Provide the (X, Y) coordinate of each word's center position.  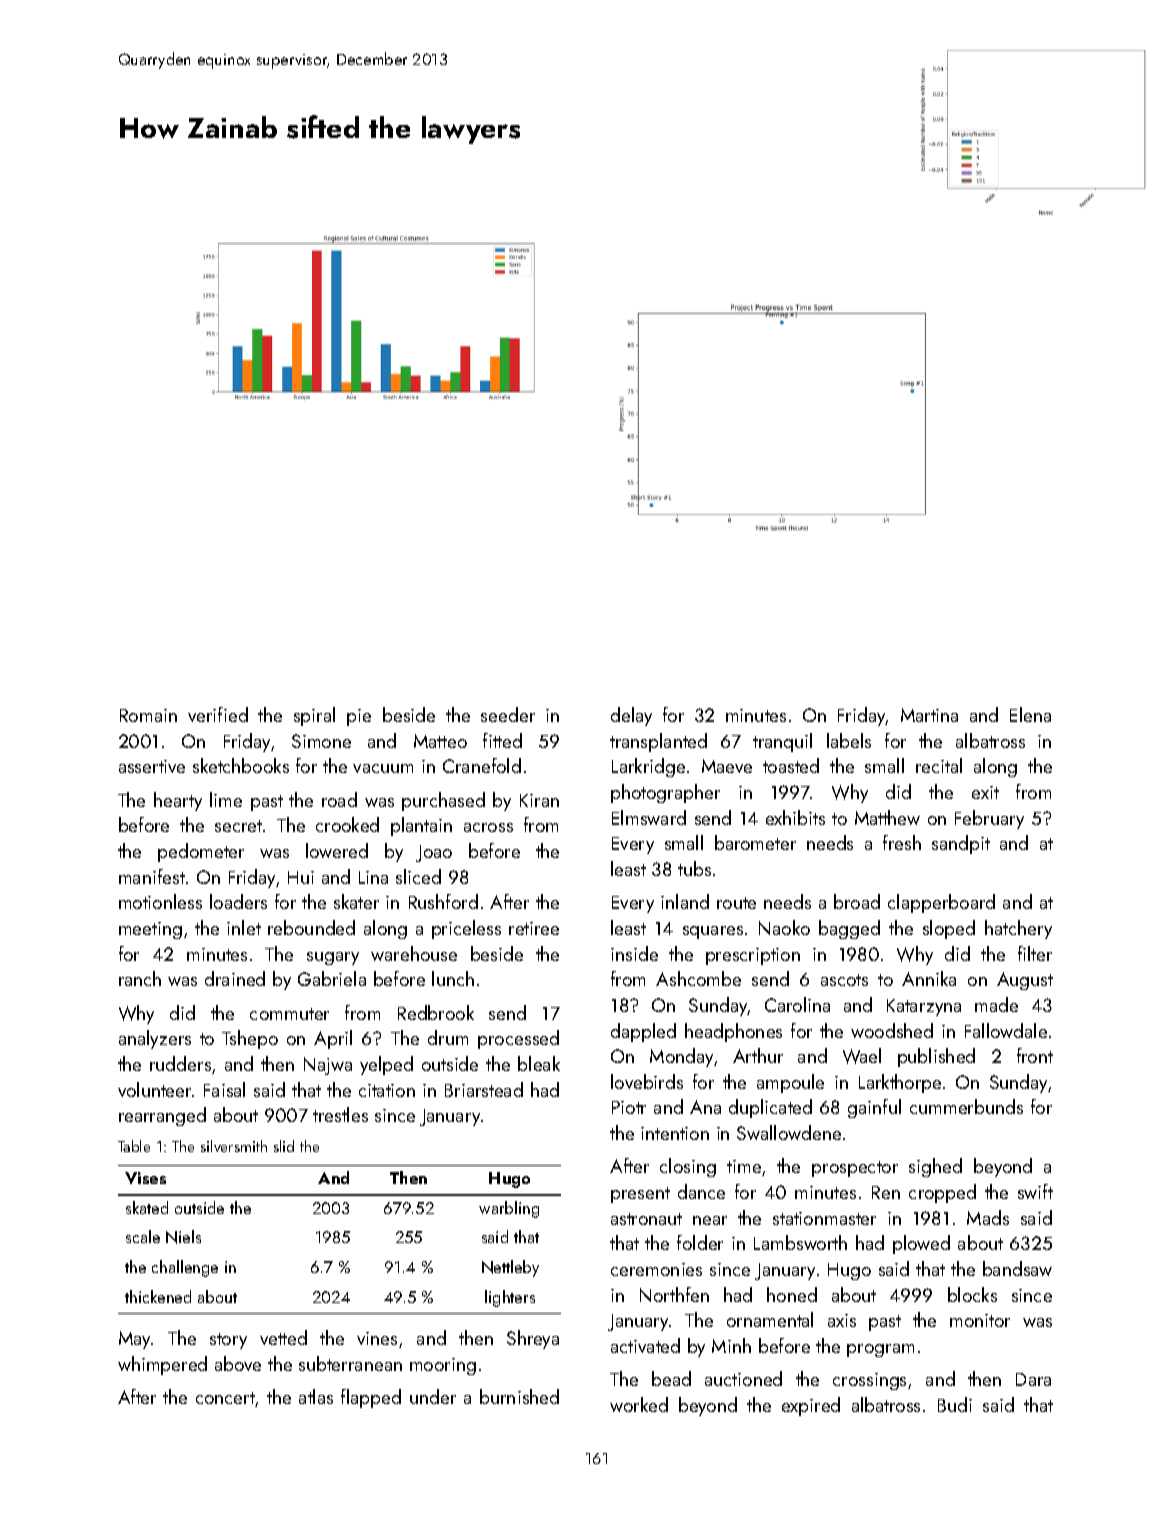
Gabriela (332, 978)
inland (685, 901)
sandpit (961, 844)
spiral (314, 716)
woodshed (892, 1030)
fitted (502, 740)
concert (226, 1399)
